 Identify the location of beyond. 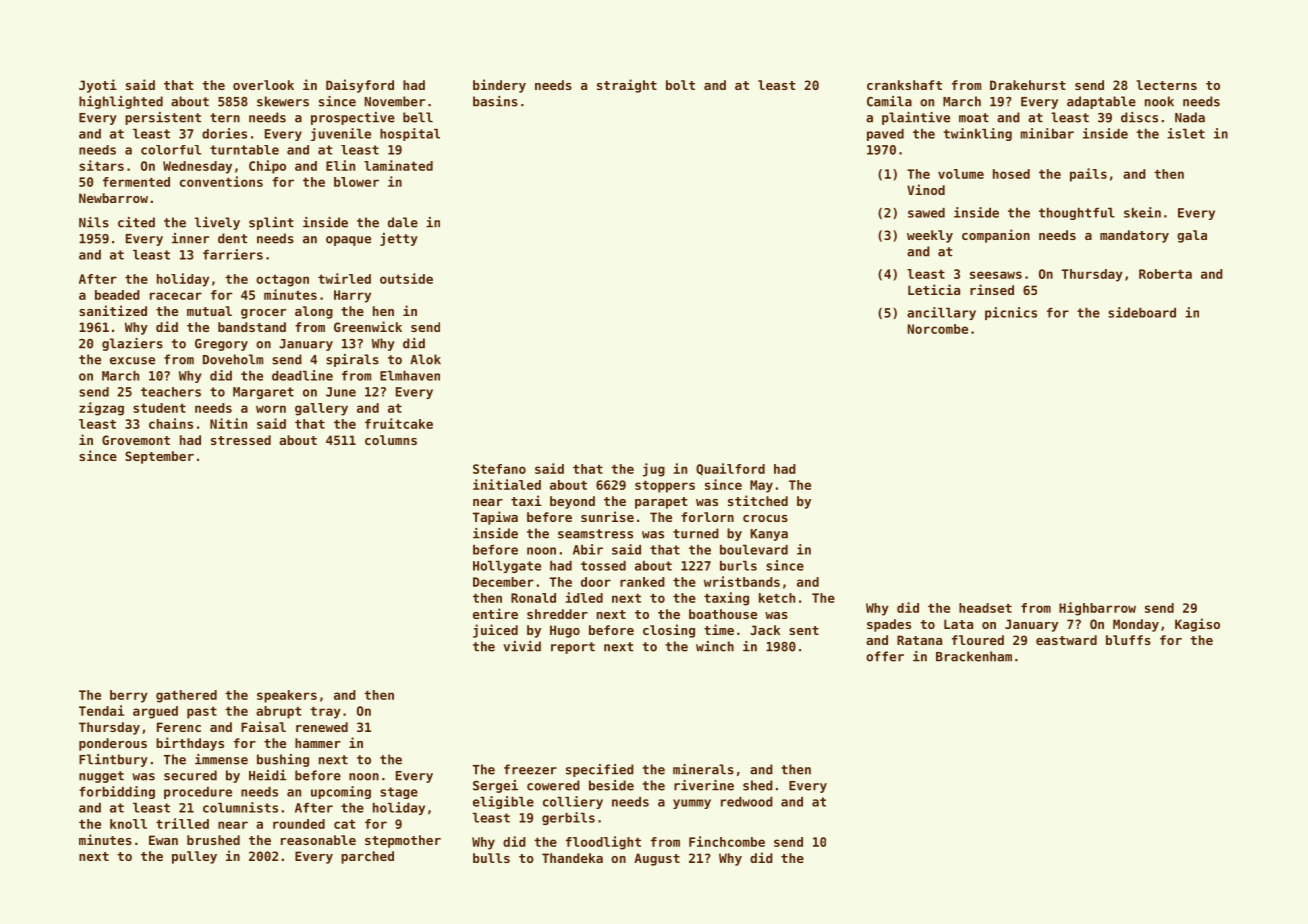
(572, 502).
